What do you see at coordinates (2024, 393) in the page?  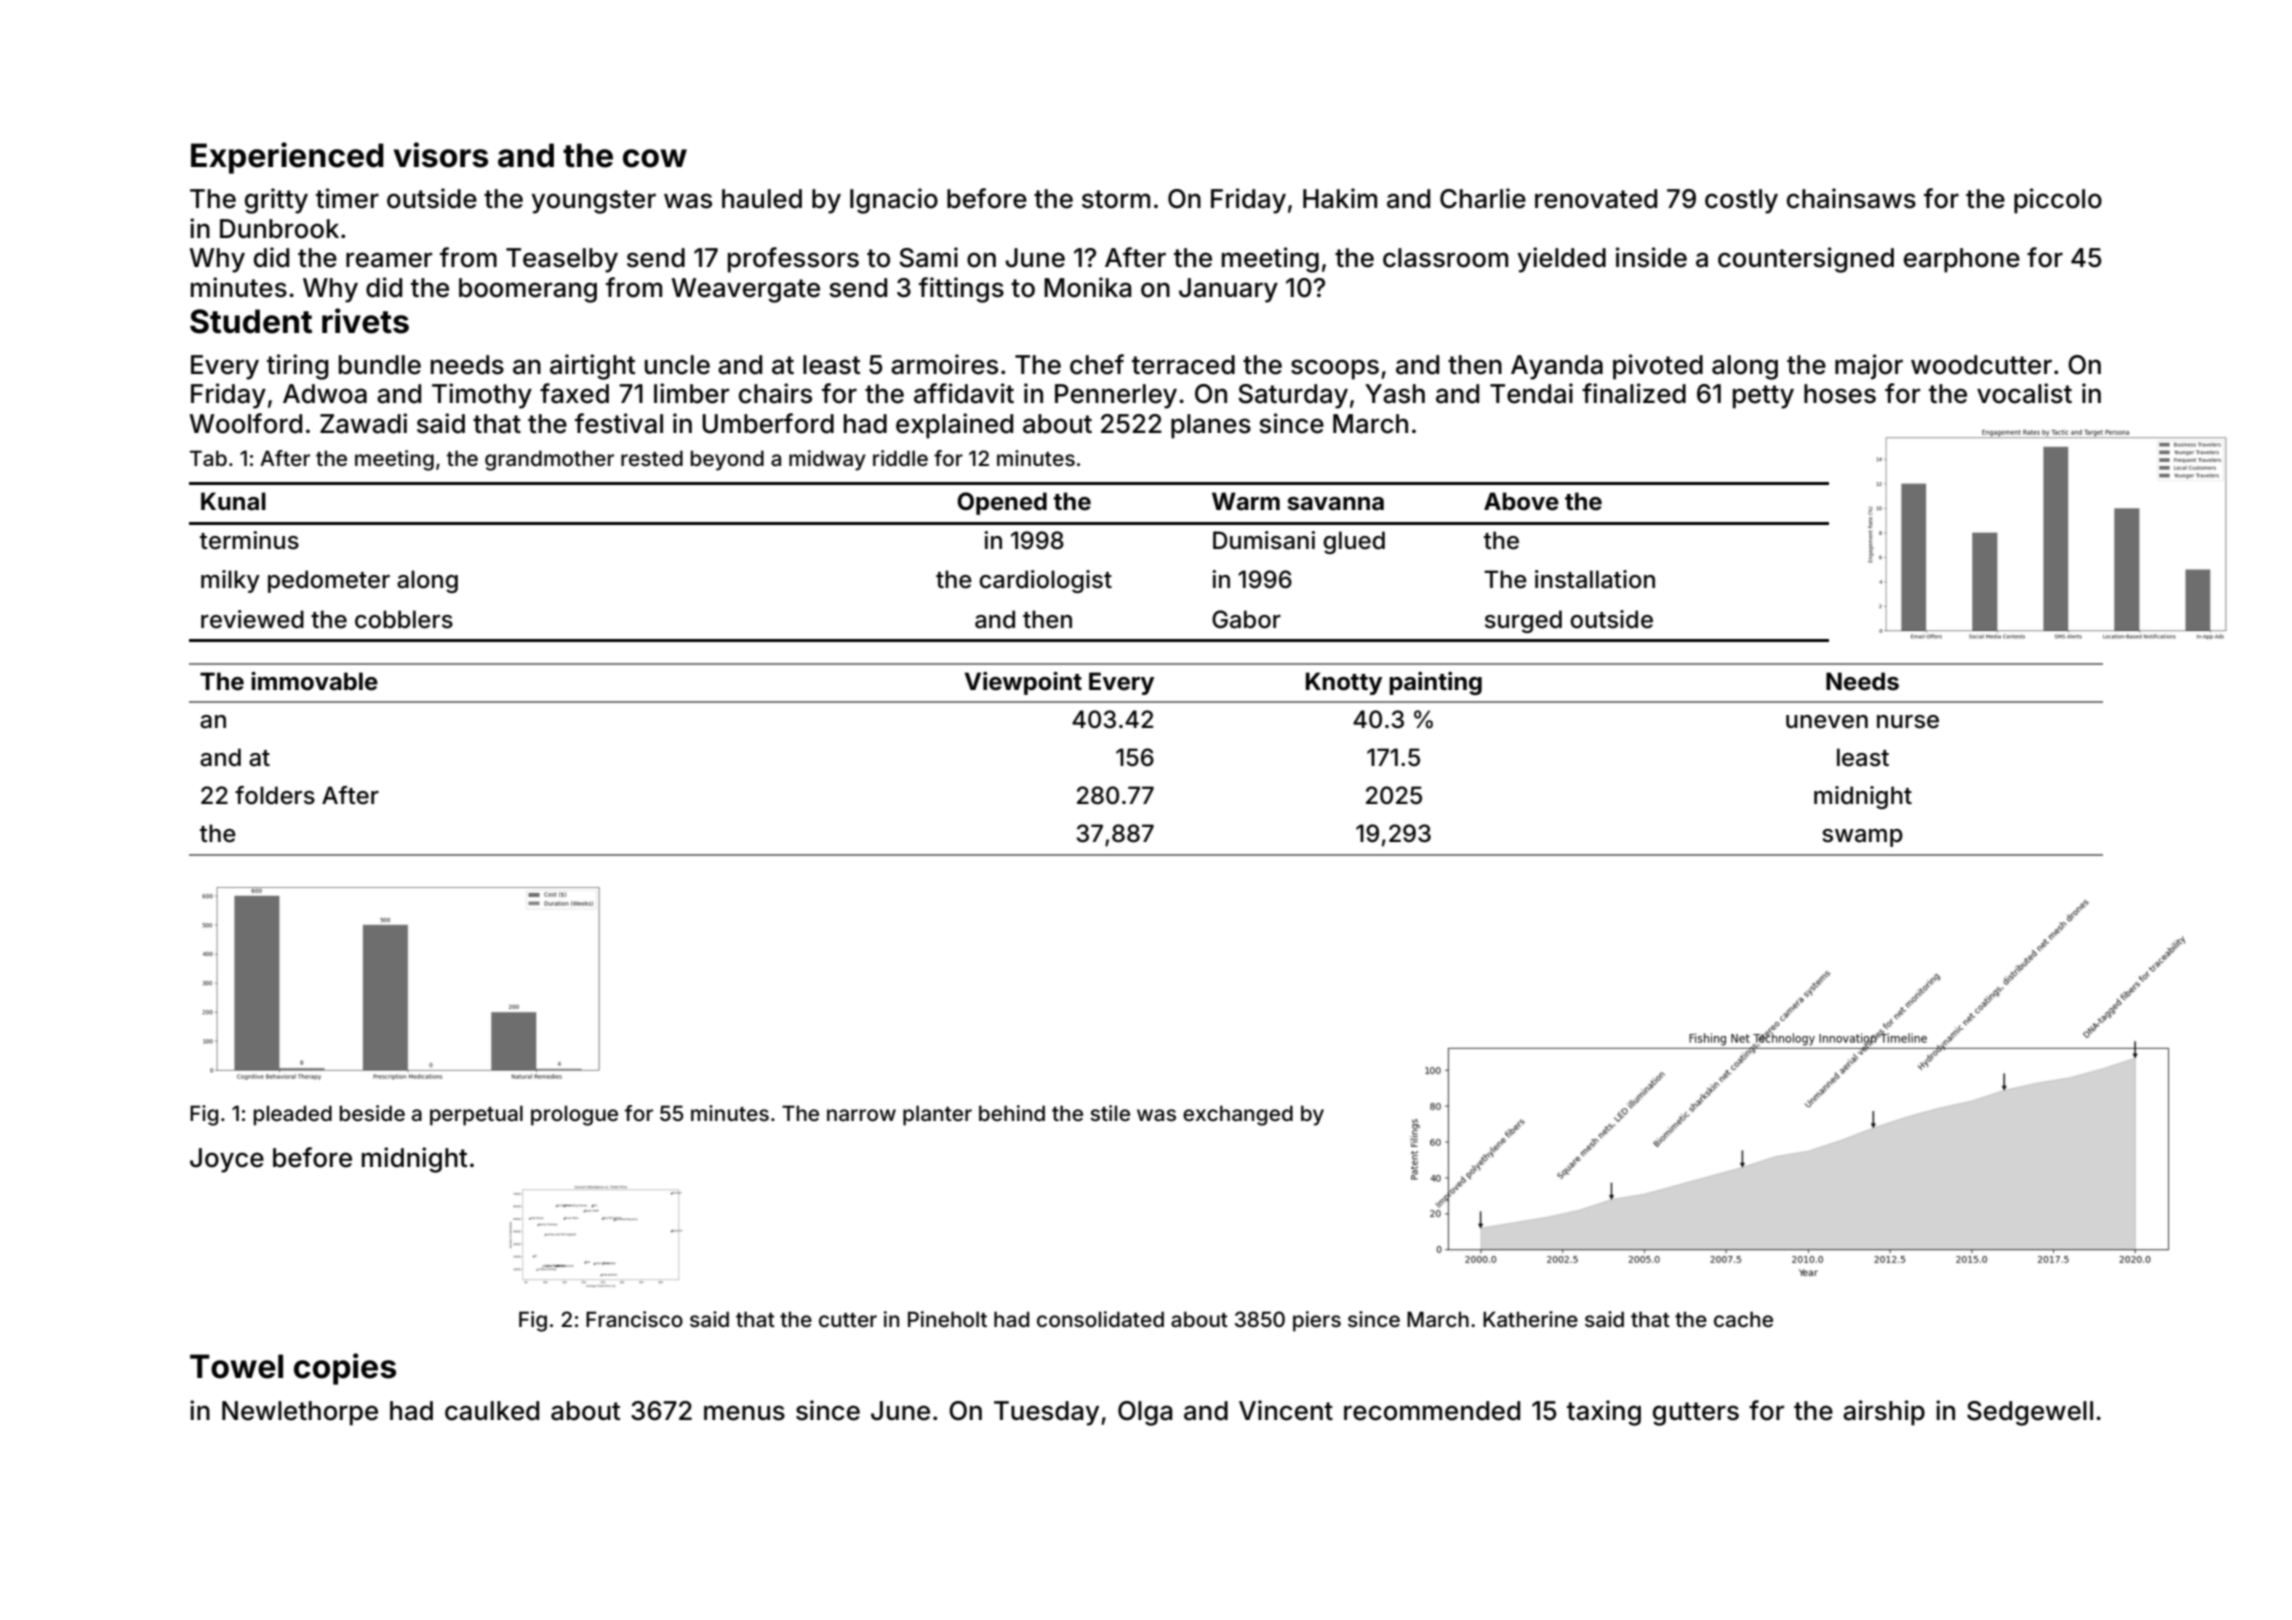 I see `vocalist` at bounding box center [2024, 393].
